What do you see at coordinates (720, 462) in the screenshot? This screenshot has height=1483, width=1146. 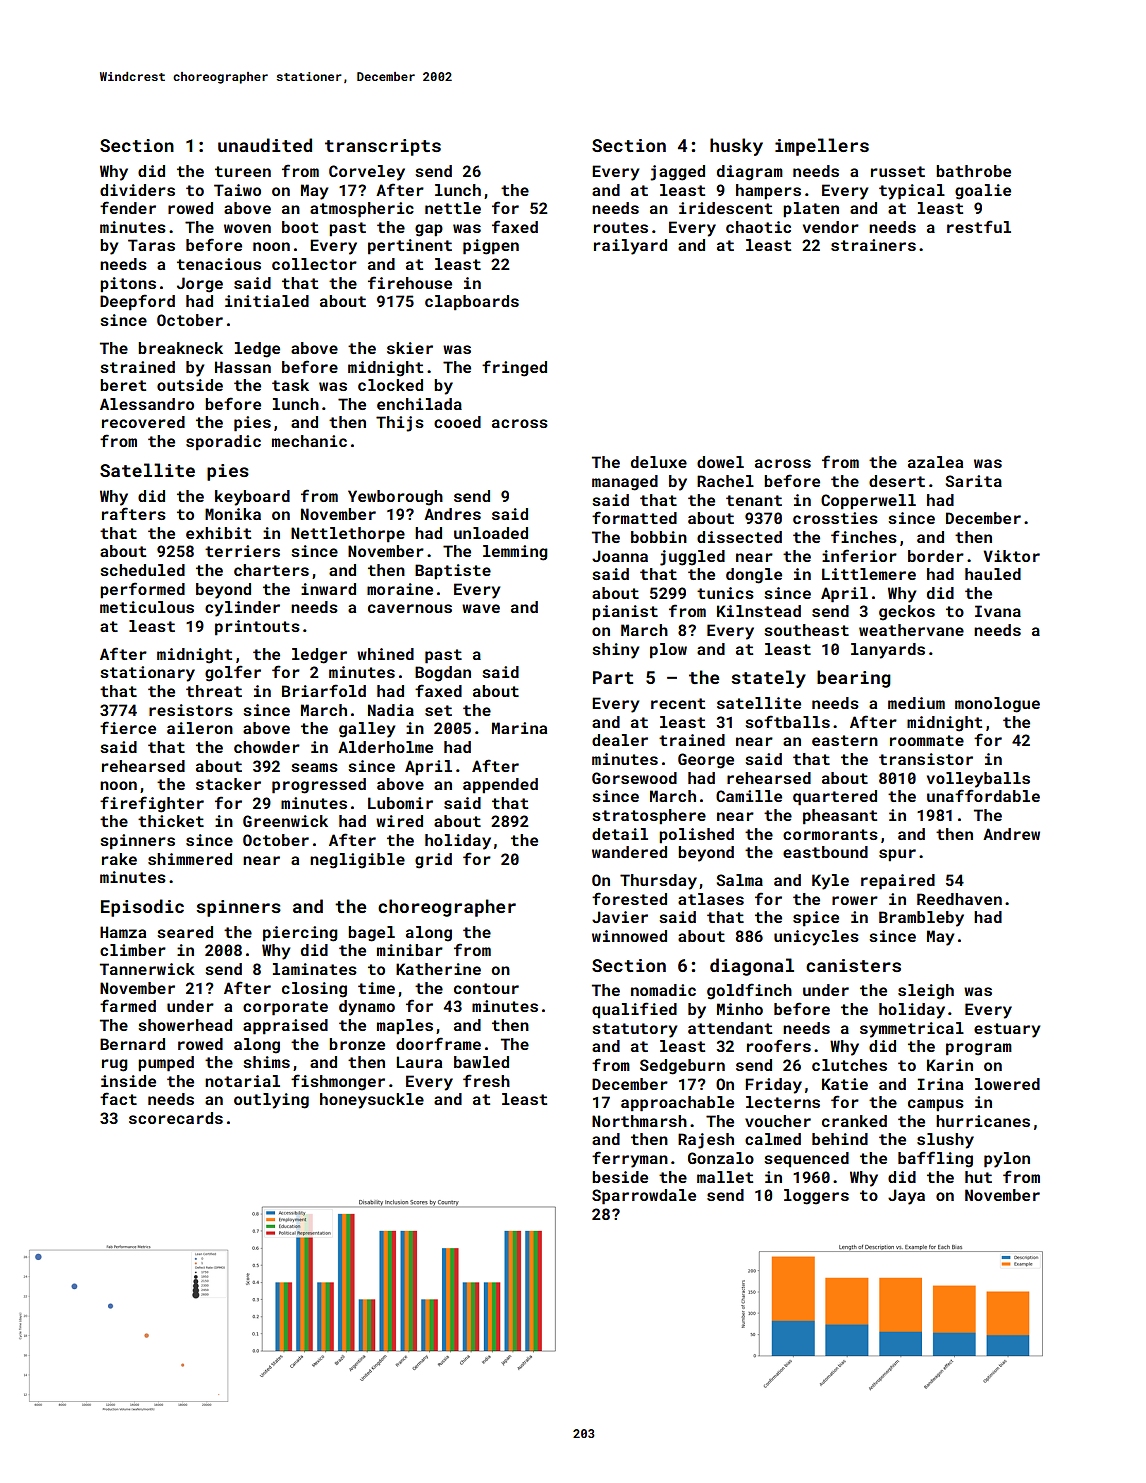 I see `dowel` at bounding box center [720, 462].
